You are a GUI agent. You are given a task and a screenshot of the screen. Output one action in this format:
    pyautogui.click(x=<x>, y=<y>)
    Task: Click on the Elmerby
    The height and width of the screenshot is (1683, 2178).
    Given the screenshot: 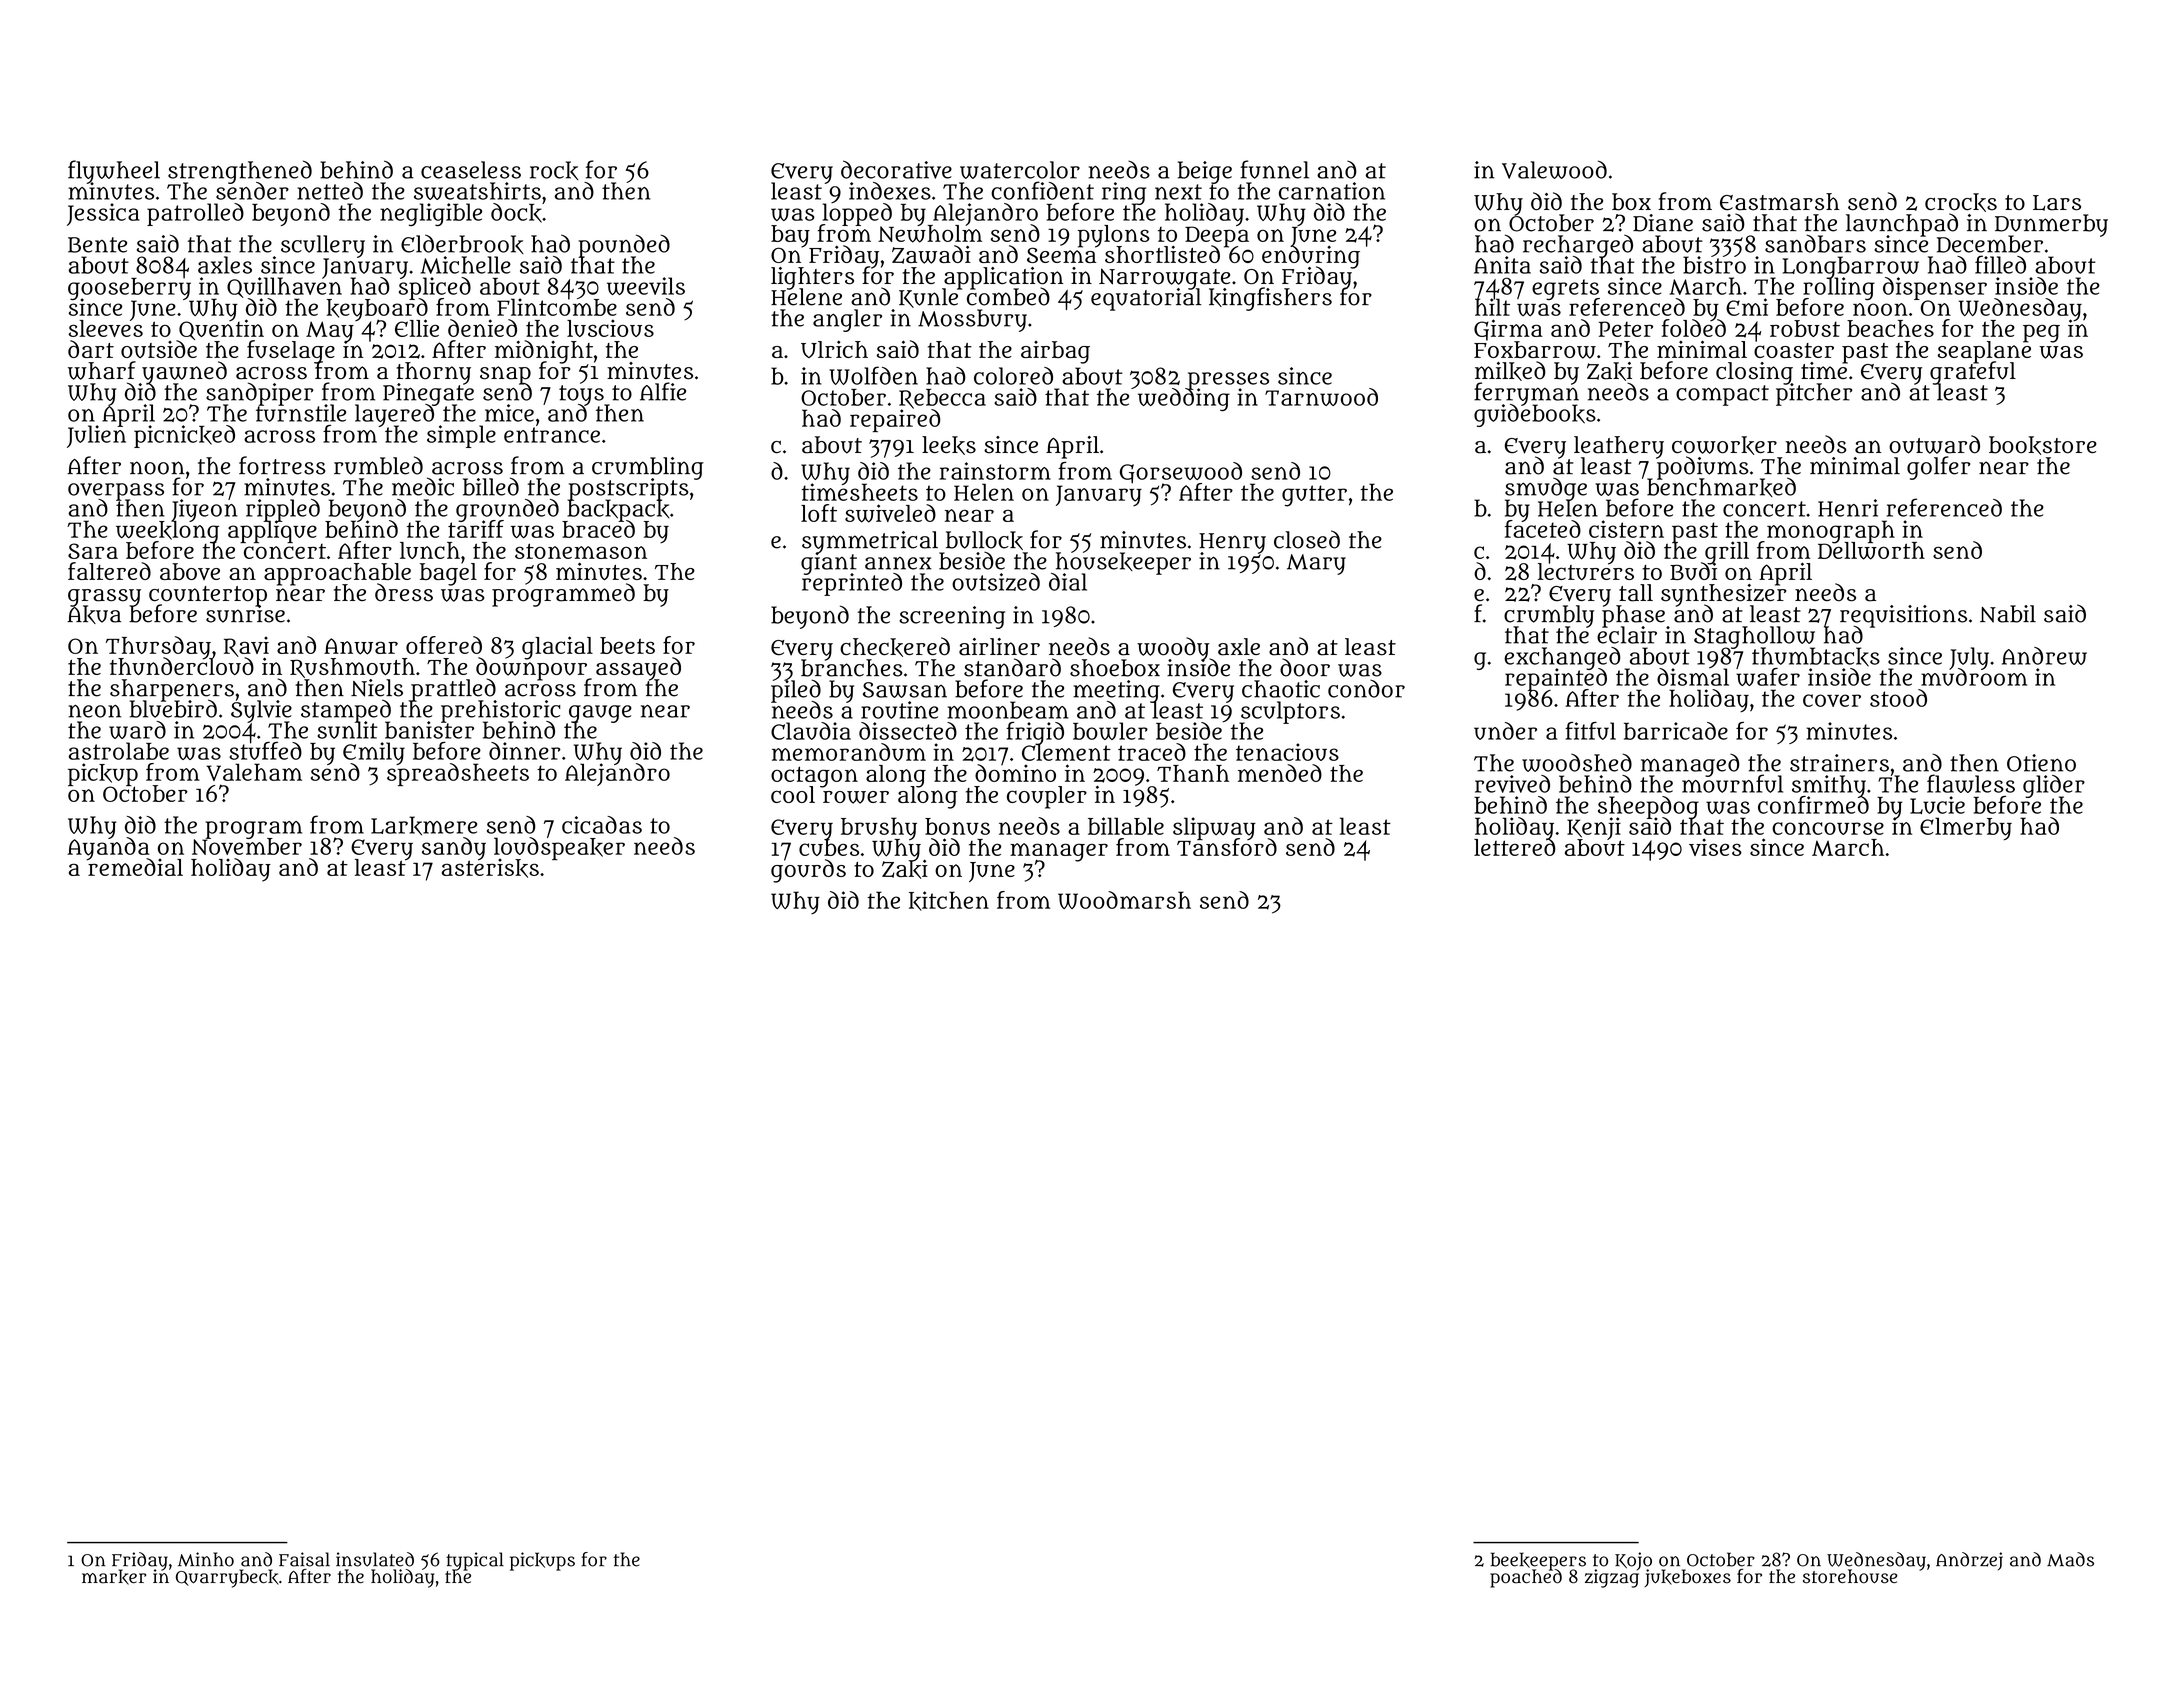 What is the action you would take?
    pyautogui.click(x=1966, y=829)
